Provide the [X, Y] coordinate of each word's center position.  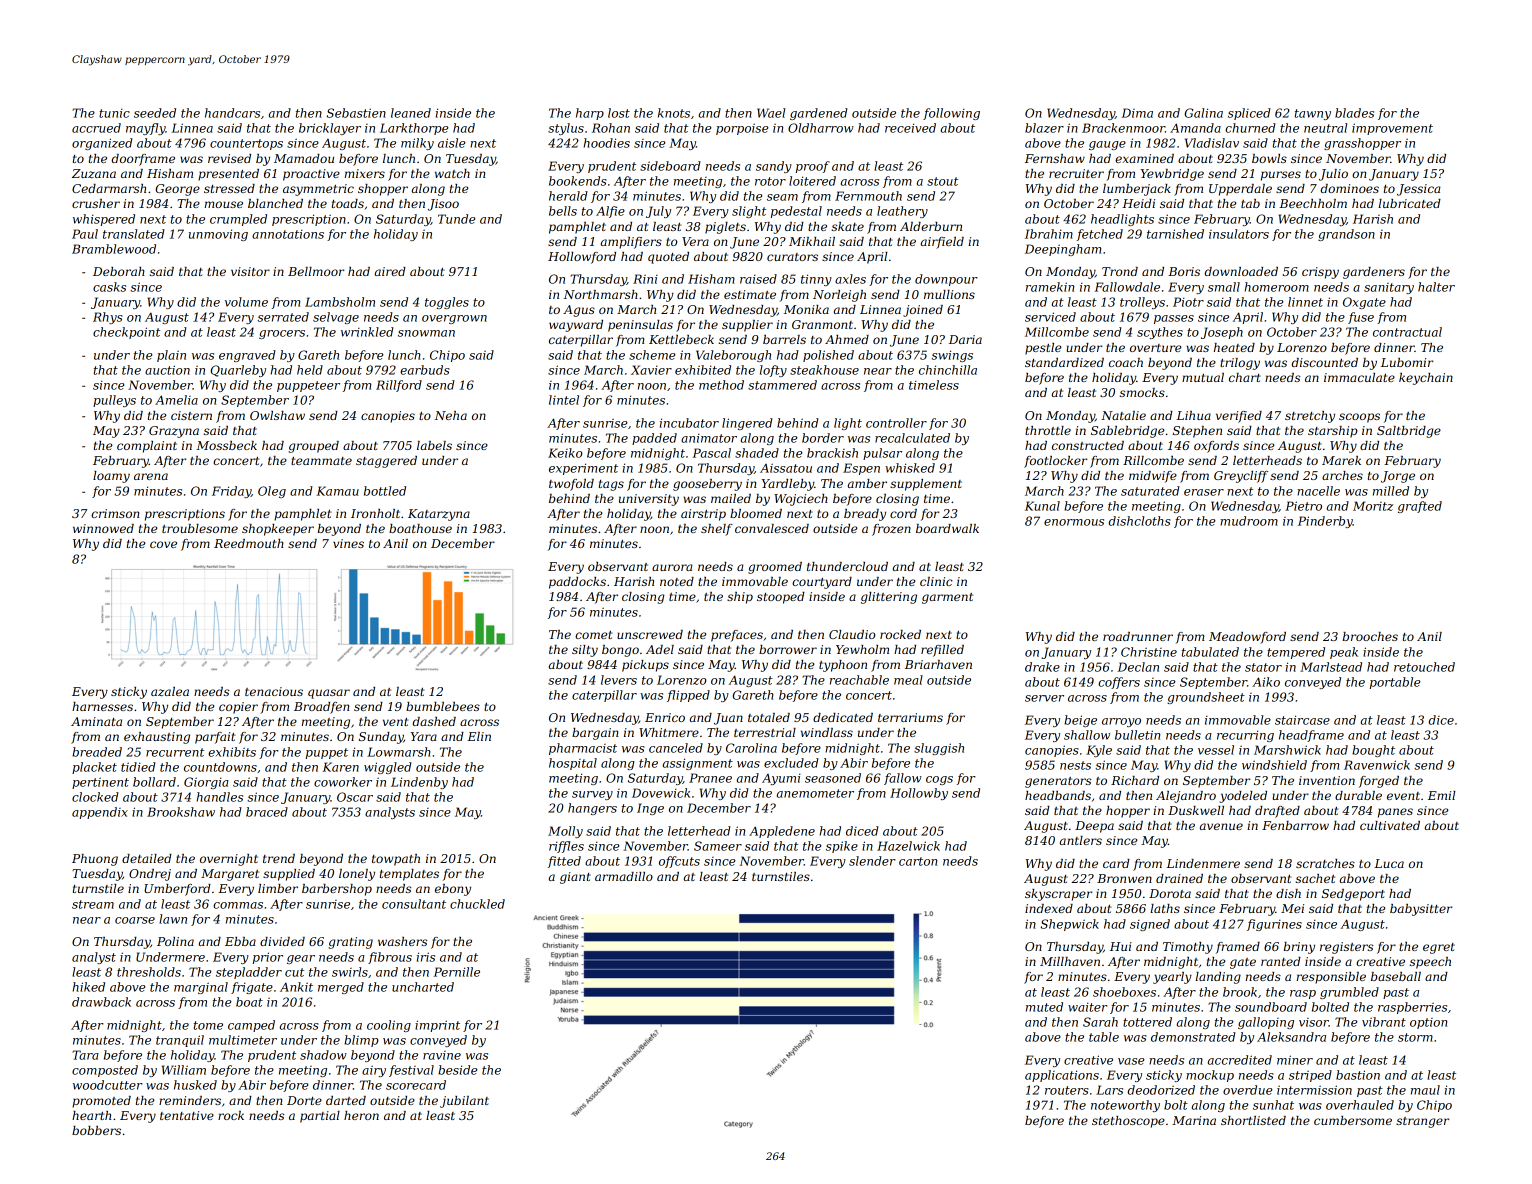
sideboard [670, 166]
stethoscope [1128, 1122]
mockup [1210, 1076]
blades [1354, 113]
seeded [155, 113]
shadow [323, 1055]
